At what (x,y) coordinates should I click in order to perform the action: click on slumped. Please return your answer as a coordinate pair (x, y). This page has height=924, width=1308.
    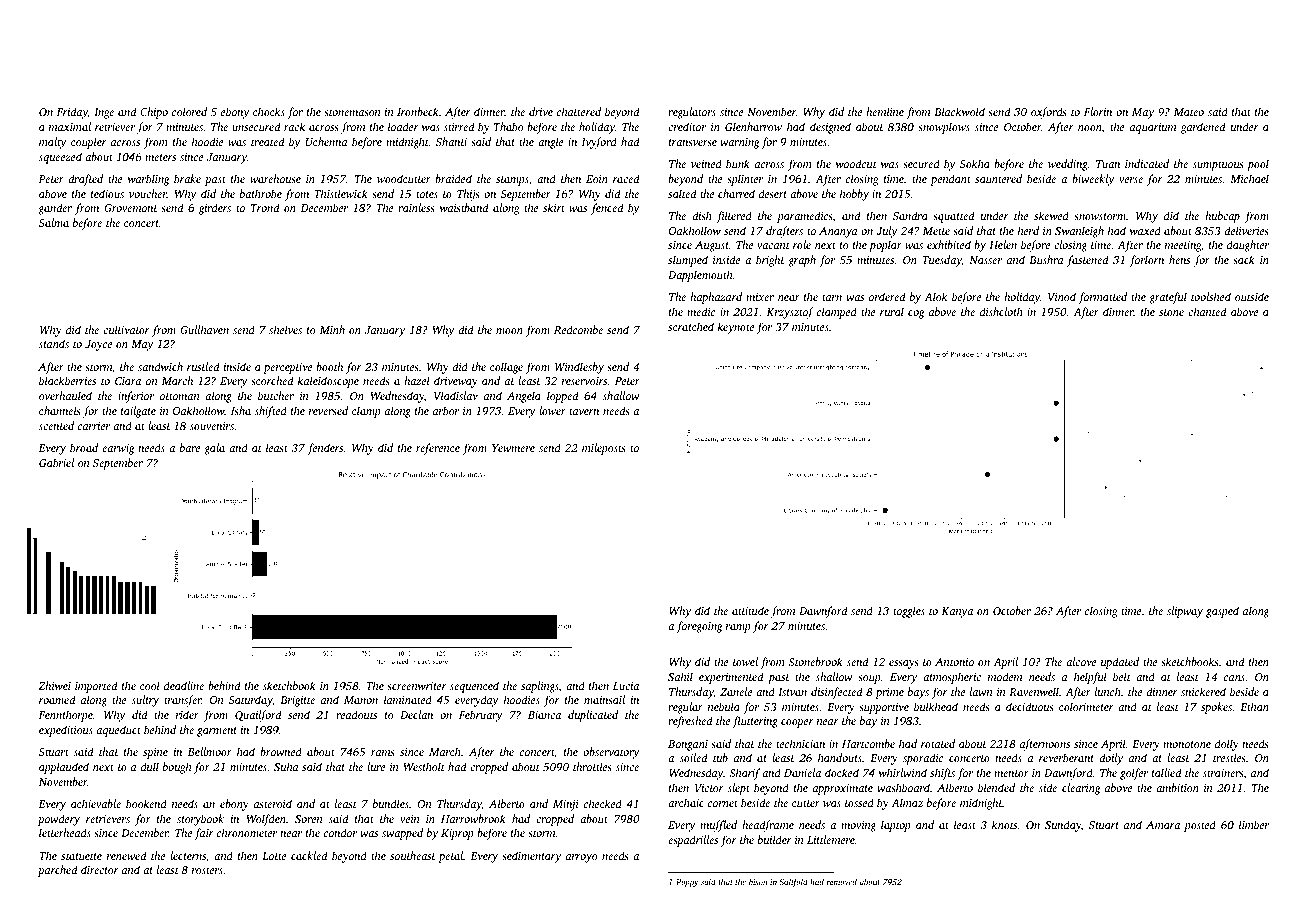
    Looking at the image, I should click on (688, 261).
